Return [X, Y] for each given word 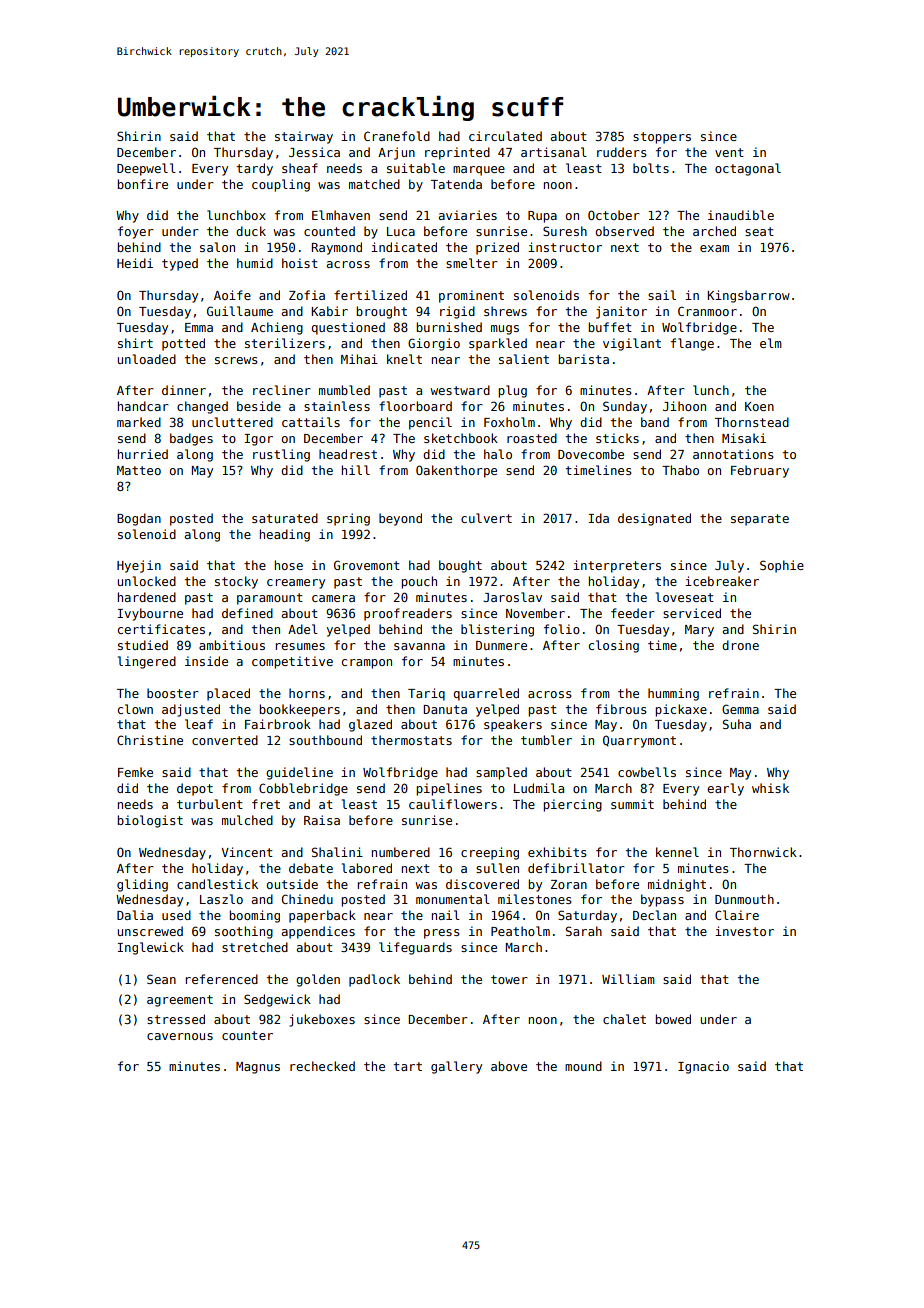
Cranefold [397, 136]
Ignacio [703, 1067]
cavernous [180, 1036]
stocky [236, 582]
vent [729, 152]
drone [740, 645]
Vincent [247, 852]
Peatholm [520, 931]
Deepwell [146, 169]
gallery [456, 1067]
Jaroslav [512, 597]
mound [583, 1066]
